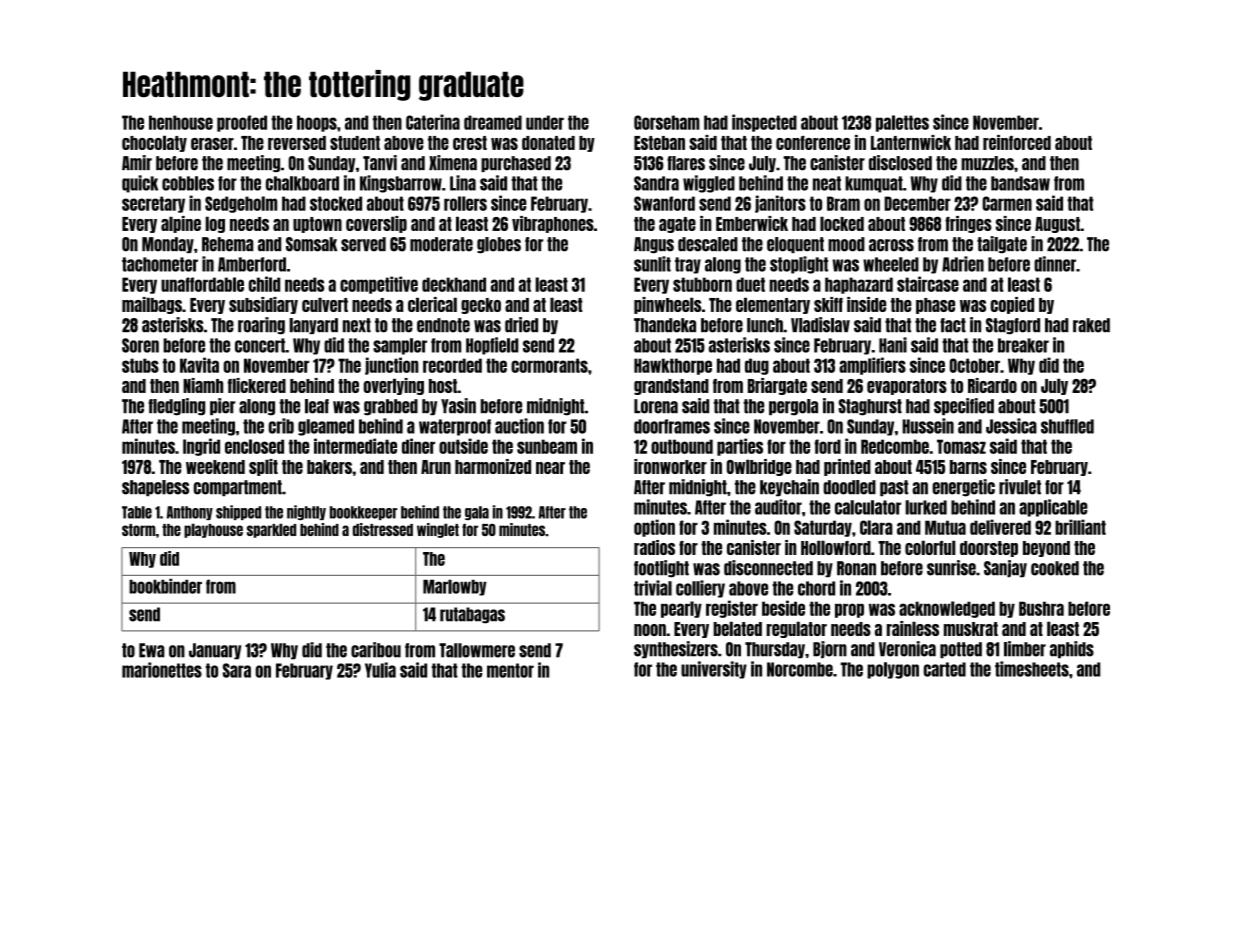 The height and width of the image is (952, 1233). Describe the element at coordinates (671, 387) in the image. I see `grandstand` at that location.
